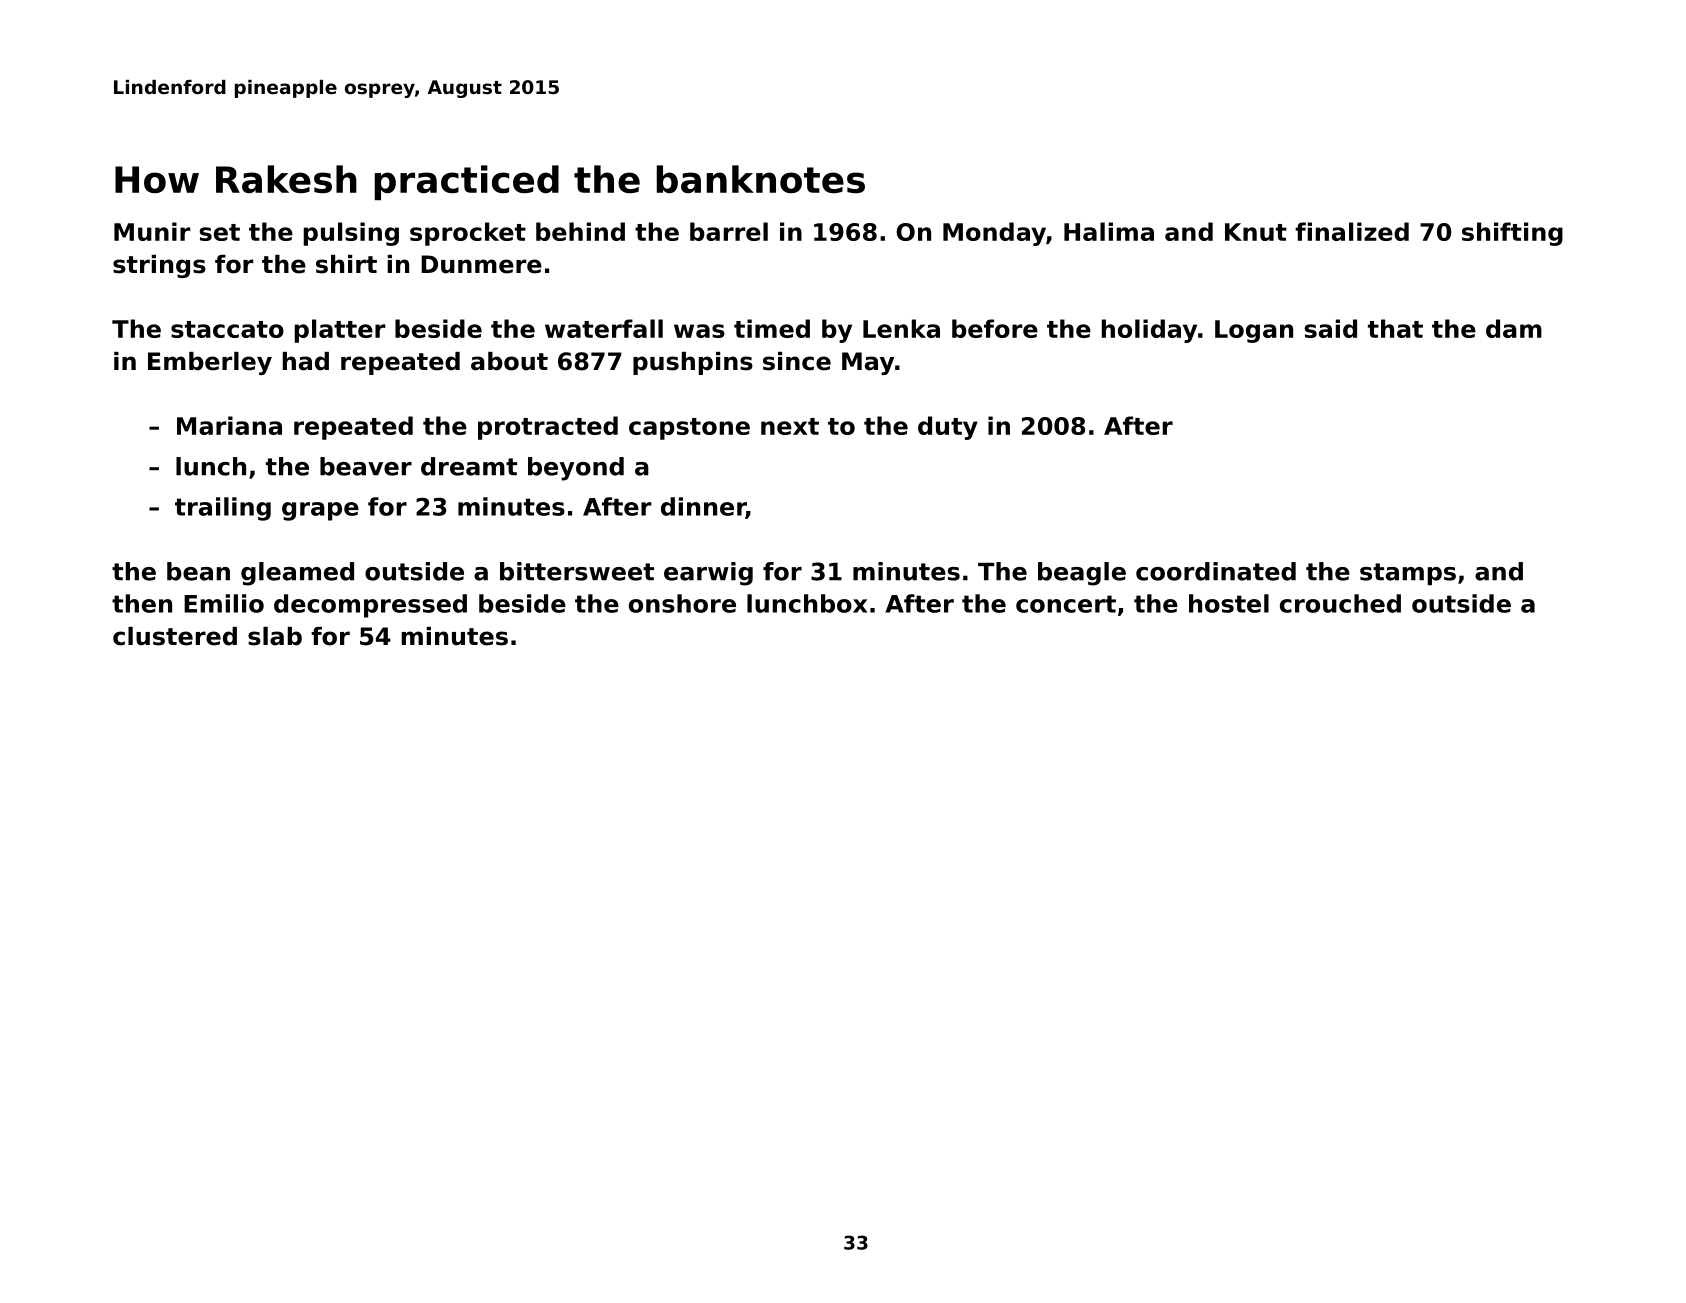  I want to click on dam, so click(1514, 328).
